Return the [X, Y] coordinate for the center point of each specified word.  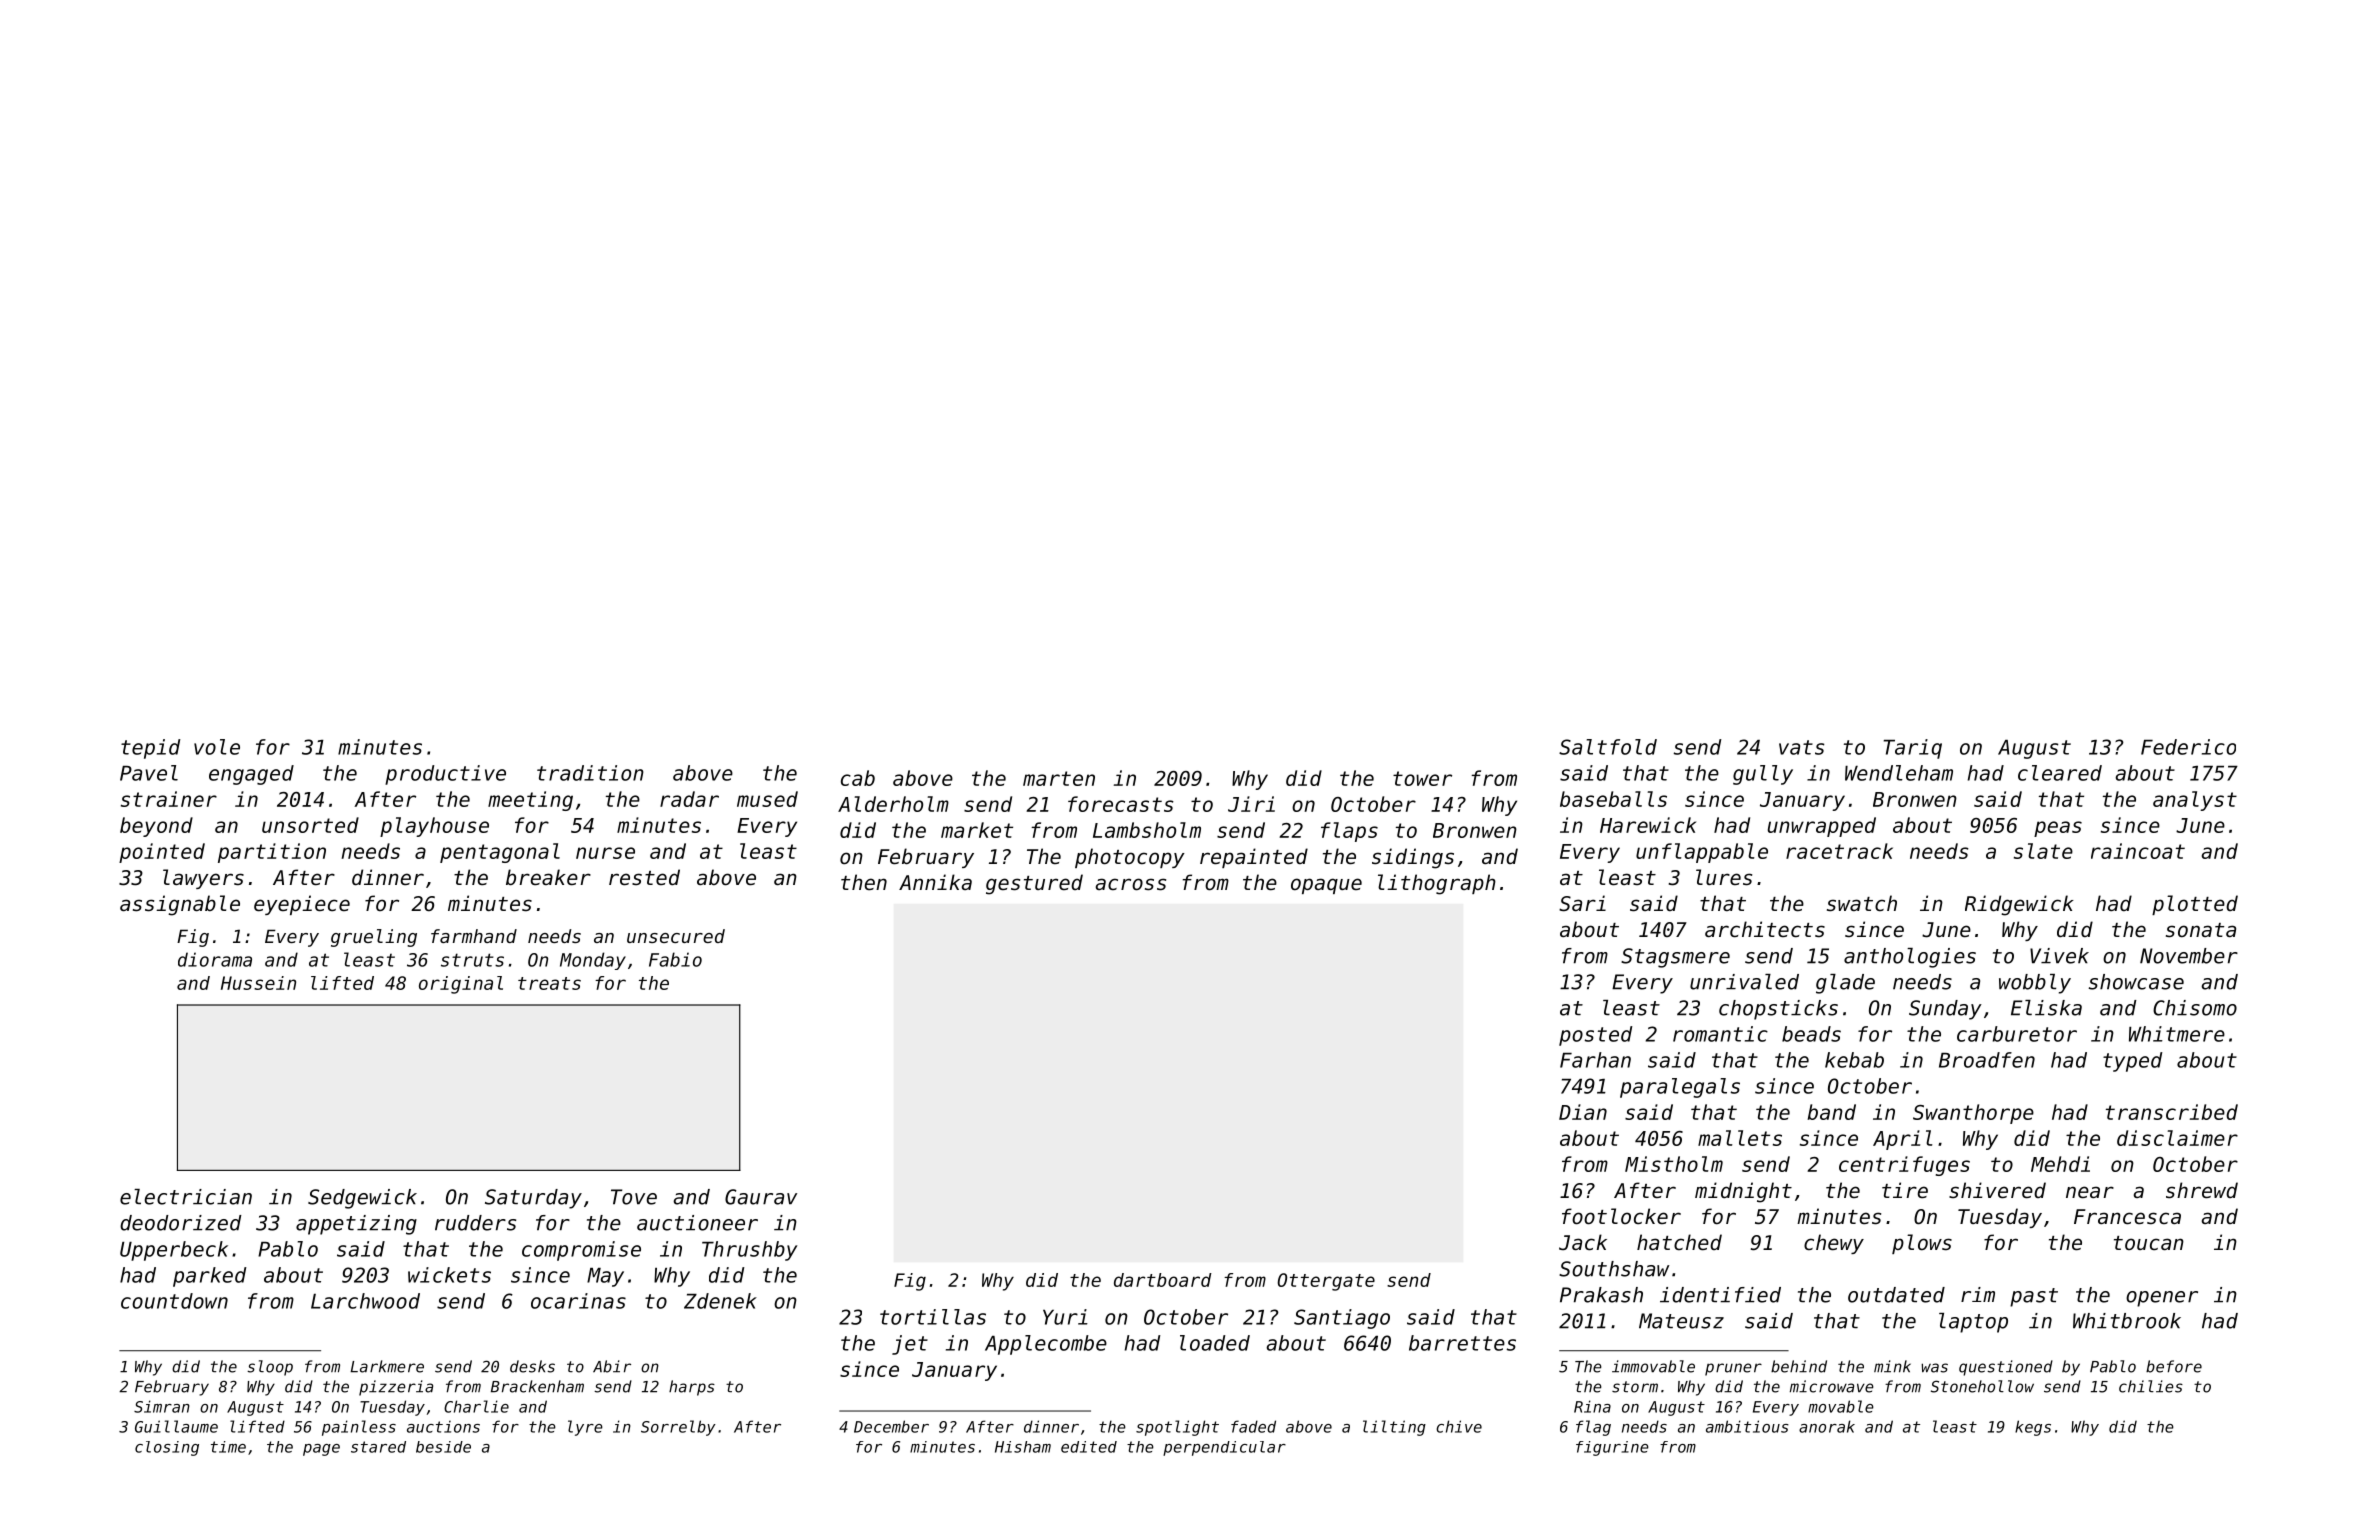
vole [217, 747]
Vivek [2059, 956]
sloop [270, 1368]
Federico [2188, 747]
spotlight [1177, 1428]
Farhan [1595, 1060]
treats [549, 983]
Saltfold [1608, 747]
